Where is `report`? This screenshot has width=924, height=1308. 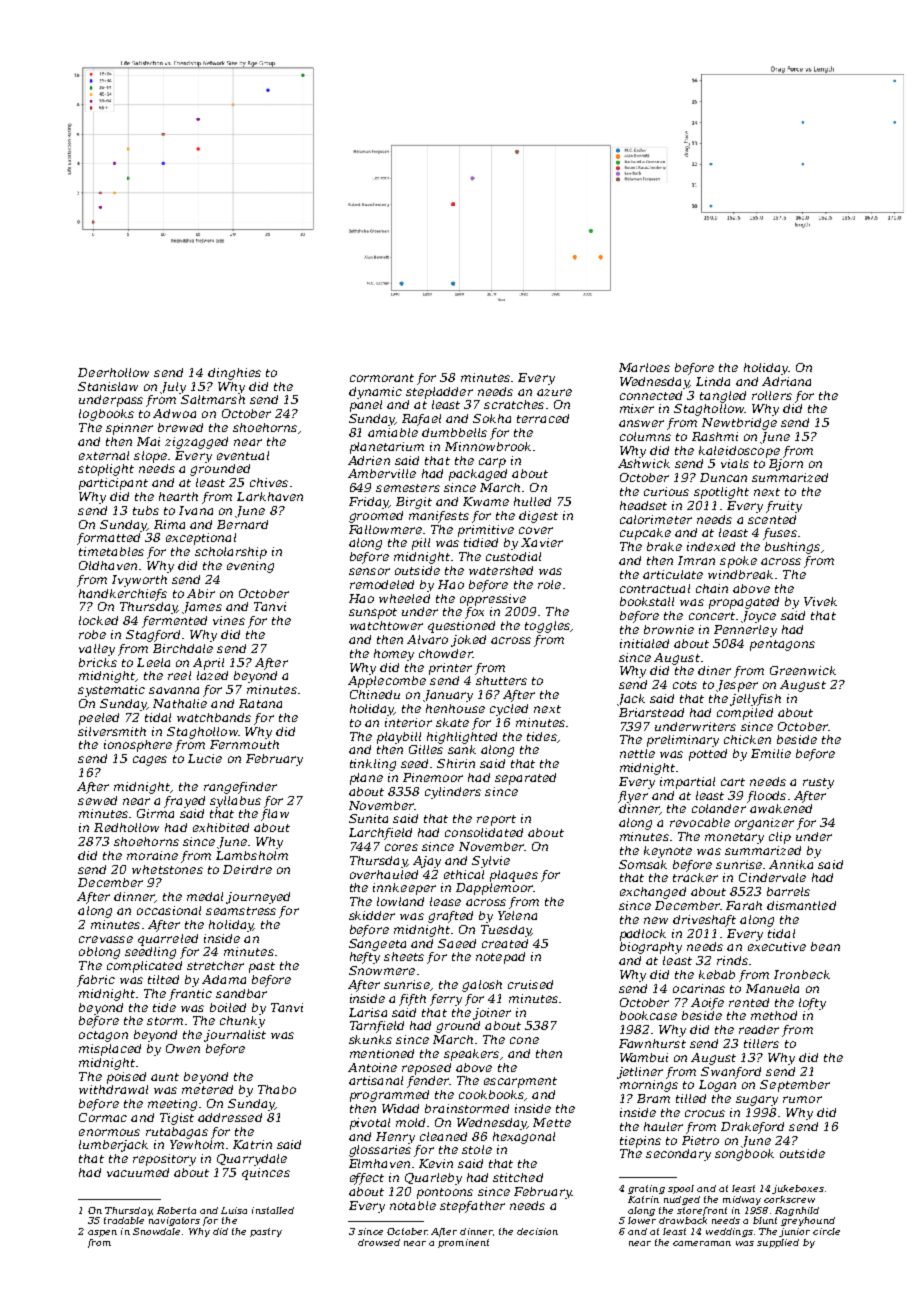 report is located at coordinates (496, 820).
